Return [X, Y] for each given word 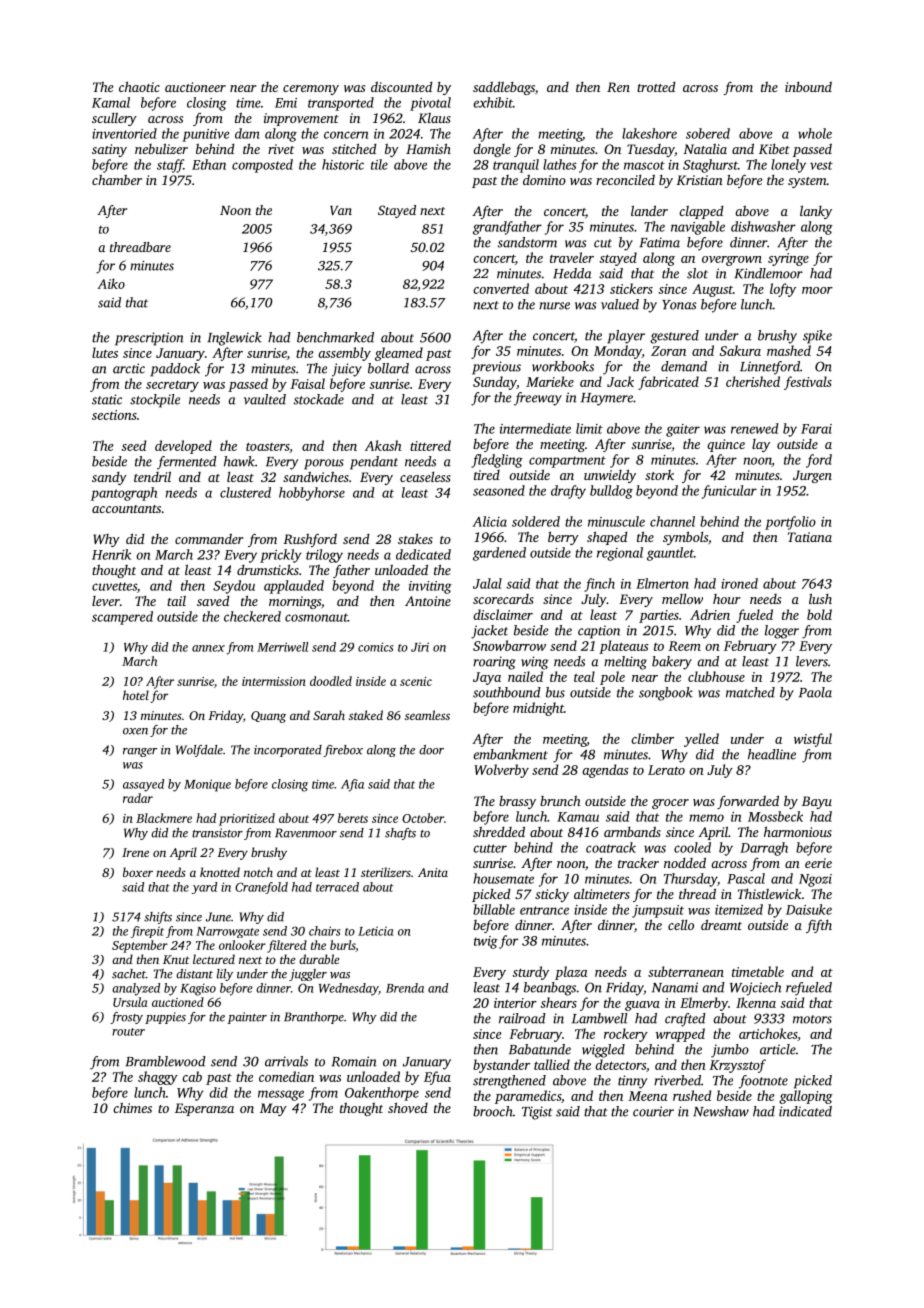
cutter [490, 848]
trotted [656, 87]
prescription [149, 339]
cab [192, 1076]
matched [750, 692]
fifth [819, 926]
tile [379, 164]
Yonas [679, 305]
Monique [207, 785]
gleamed [399, 354]
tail [176, 601]
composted [262, 166]
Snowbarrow [509, 645]
